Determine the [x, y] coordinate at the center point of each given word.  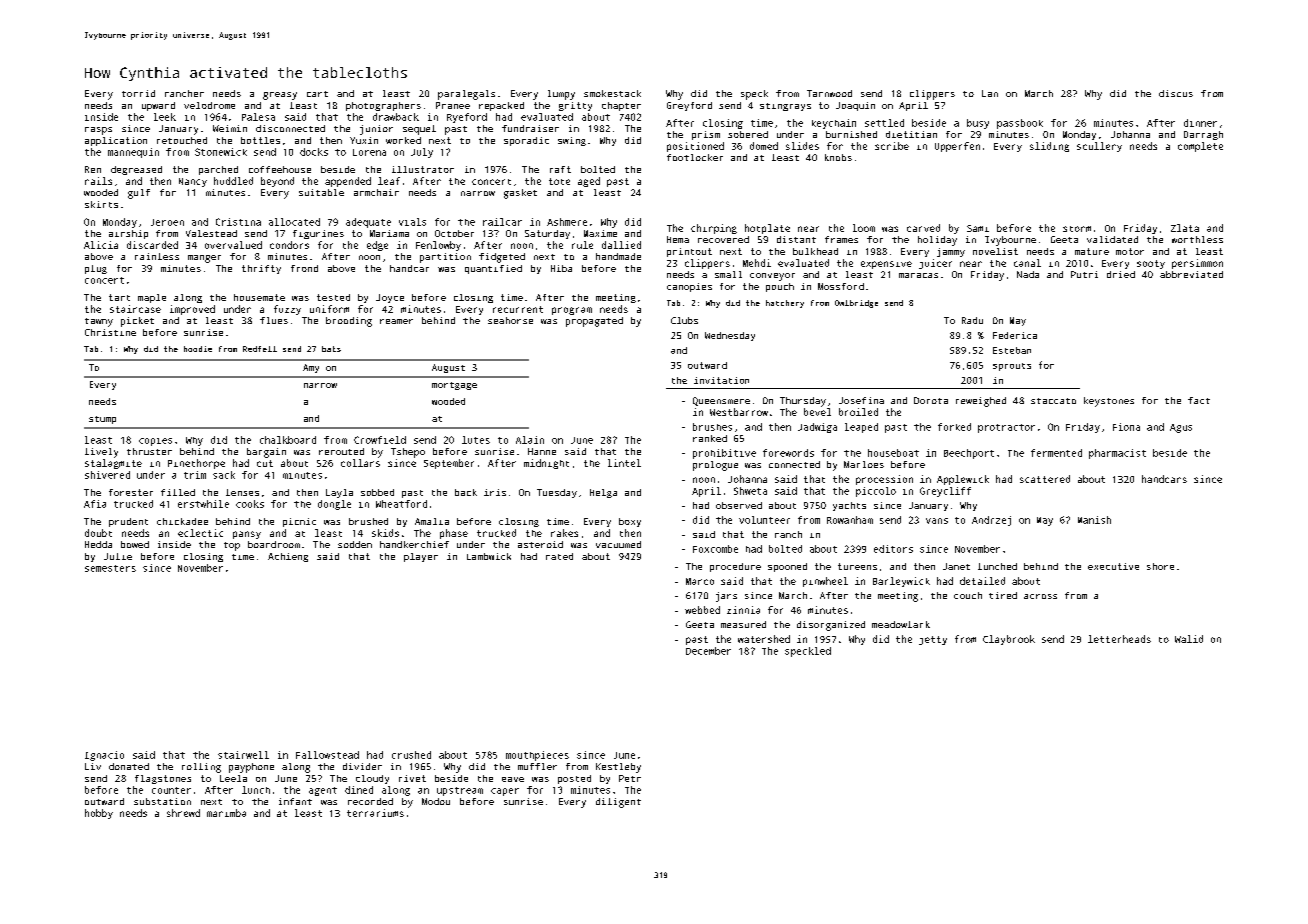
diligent [618, 803]
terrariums [375, 813]
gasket [520, 194]
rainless [157, 256]
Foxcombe [715, 549]
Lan [990, 93]
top [232, 546]
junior [376, 130]
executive [1113, 566]
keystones [1109, 402]
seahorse [510, 320]
